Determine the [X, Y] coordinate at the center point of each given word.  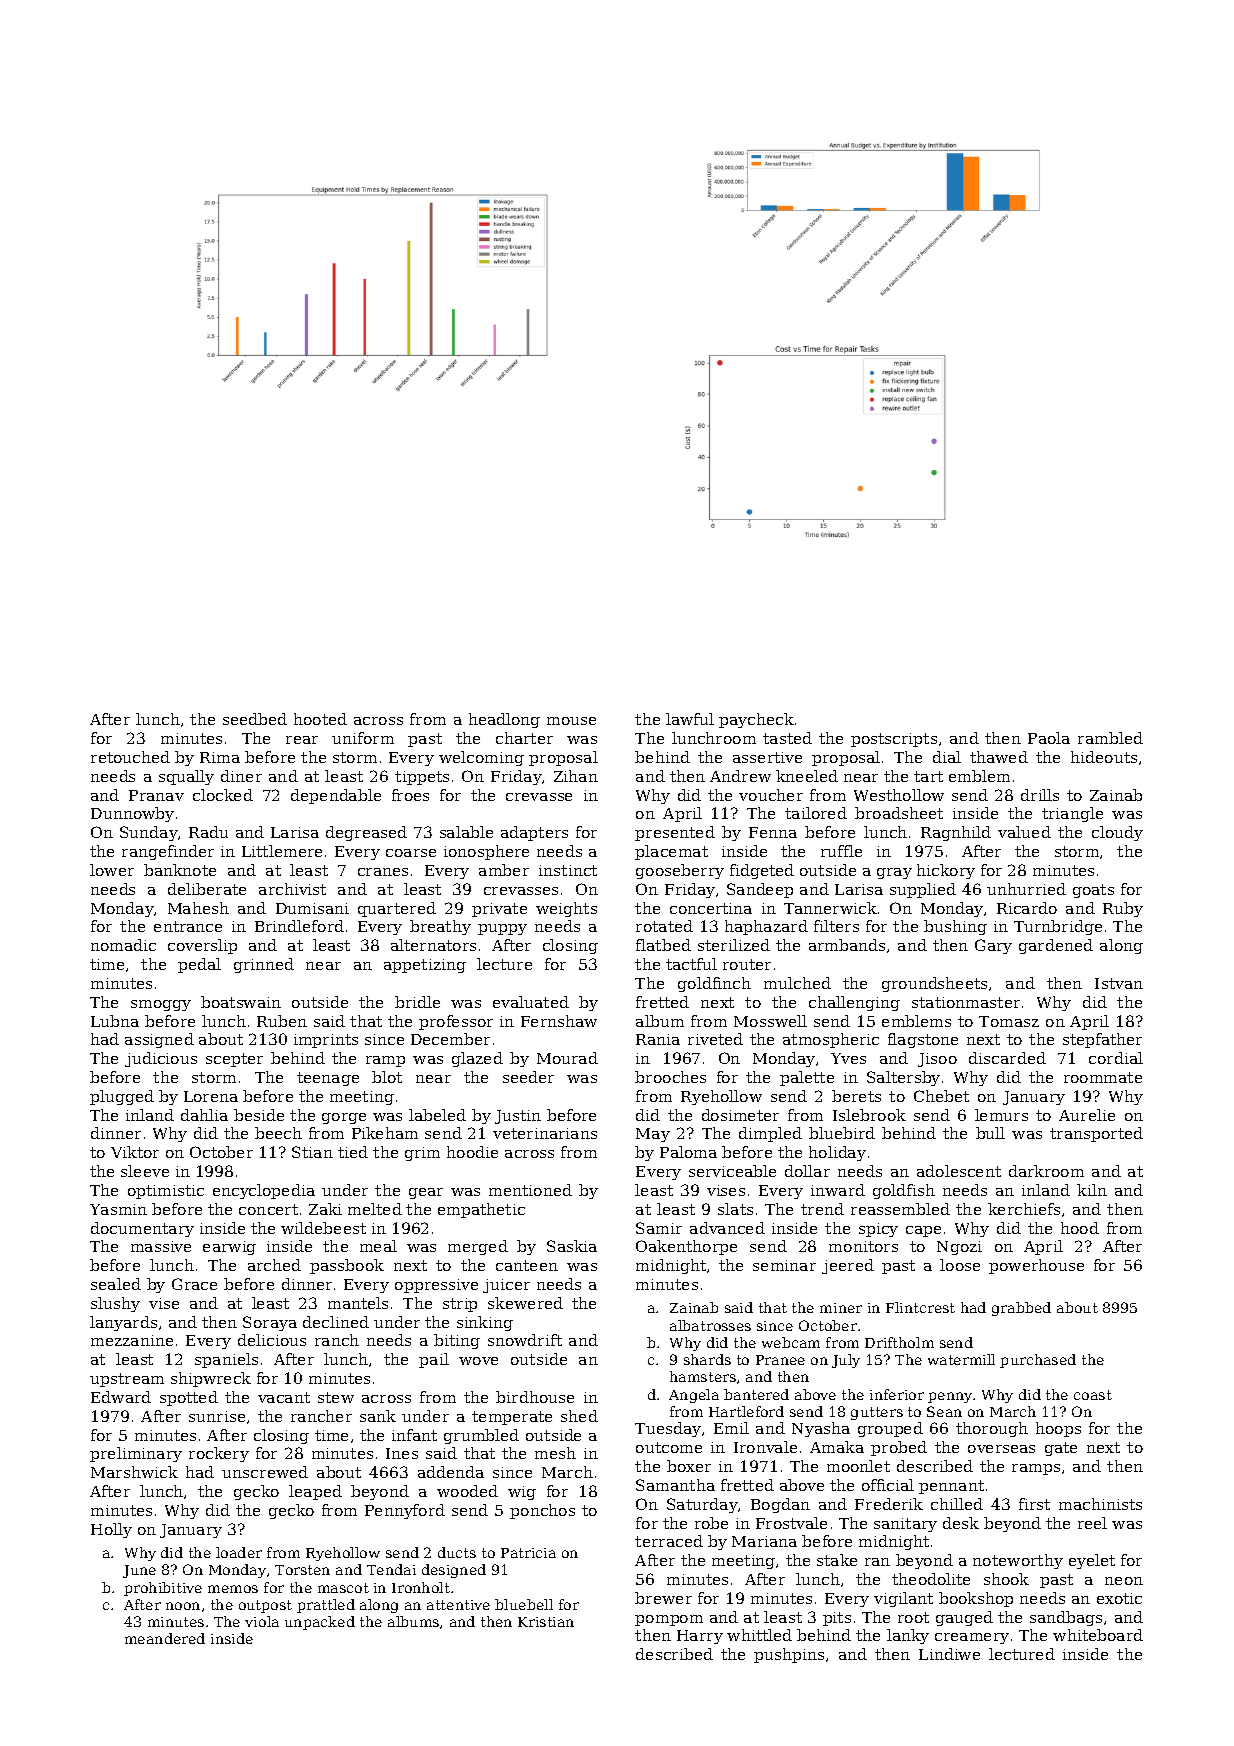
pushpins [789, 1655]
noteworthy [1018, 1561]
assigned [159, 1040]
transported [1096, 1134]
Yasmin [118, 1209]
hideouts [1104, 757]
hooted [320, 719]
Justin [518, 1117]
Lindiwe [949, 1654]
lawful [690, 719]
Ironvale [765, 1447]
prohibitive [163, 1589]
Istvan [1119, 983]
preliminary [136, 1454]
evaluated [531, 1002]
